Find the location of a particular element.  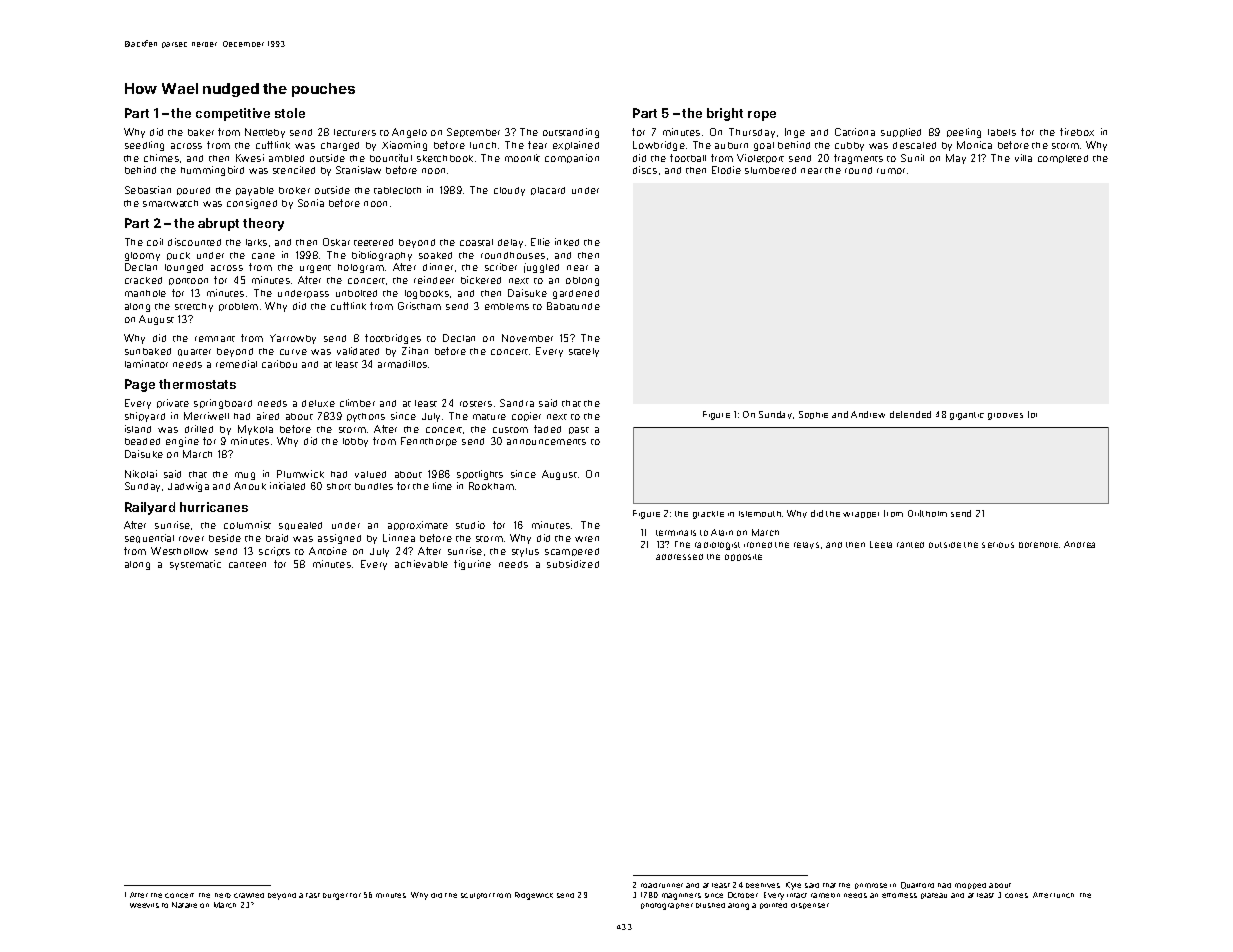

crawled is located at coordinates (249, 895).
